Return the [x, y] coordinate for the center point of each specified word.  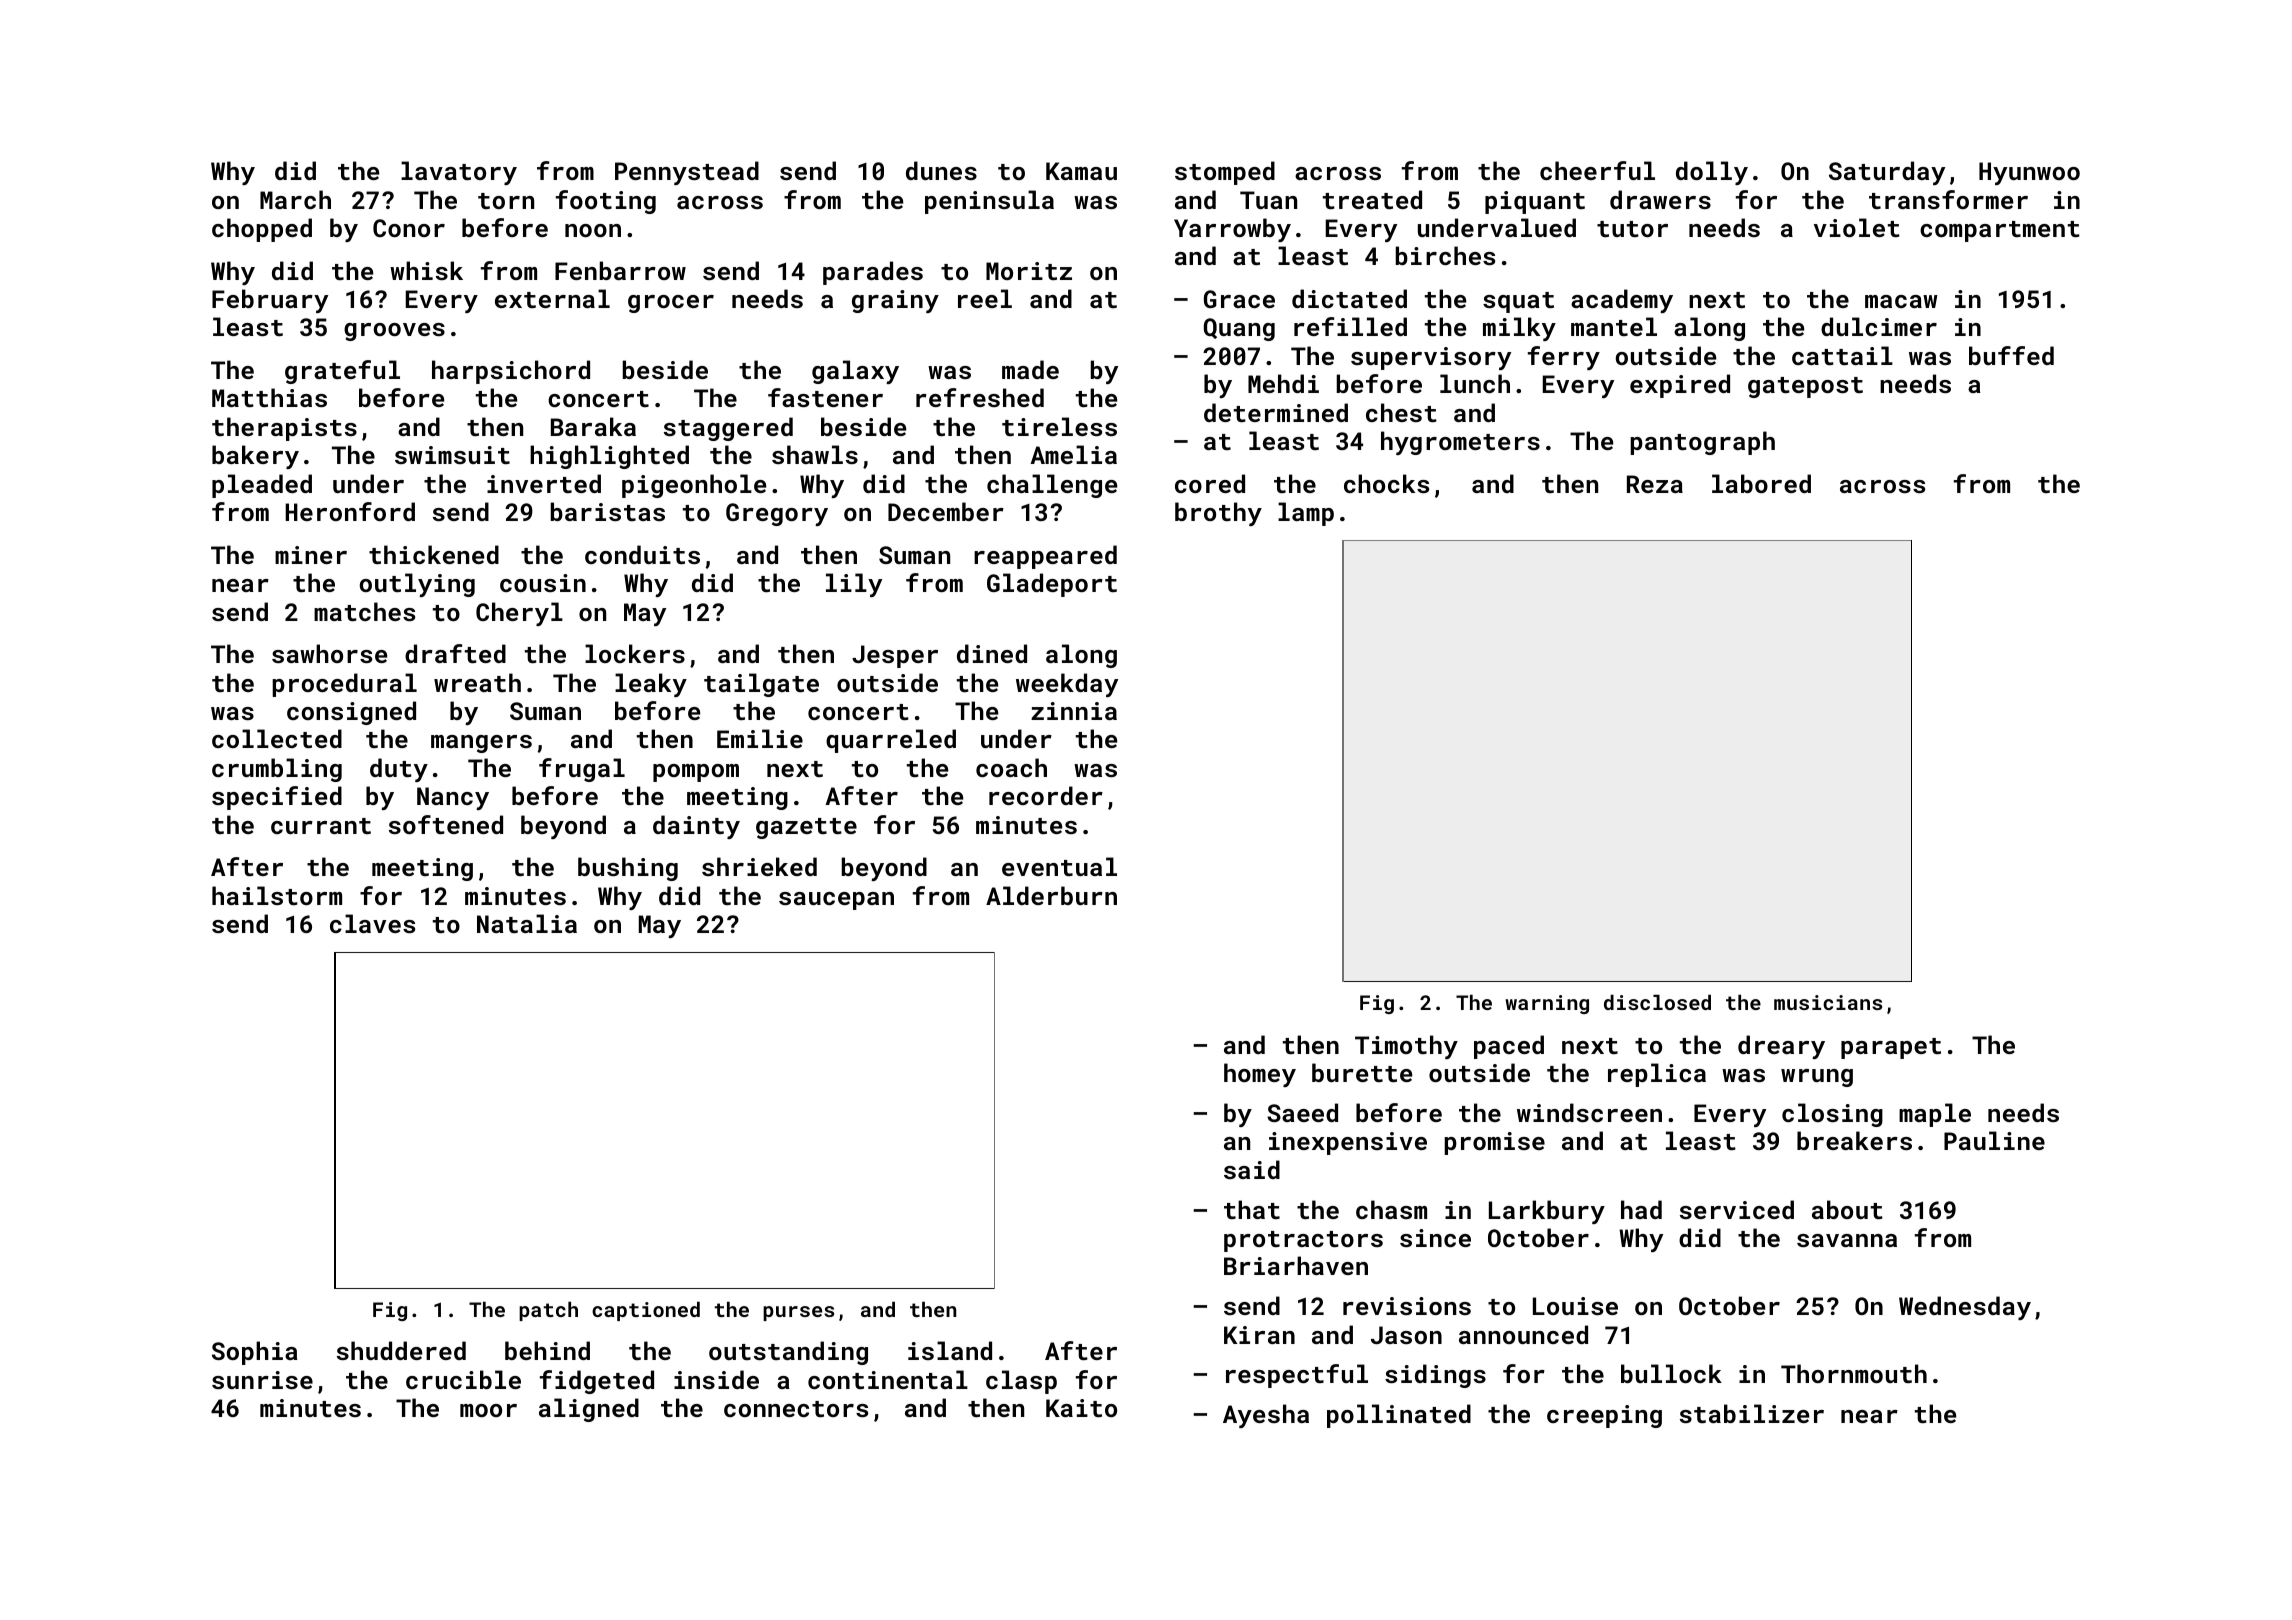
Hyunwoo [2029, 173]
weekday [1067, 685]
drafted [455, 653]
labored [1761, 483]
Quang [1239, 329]
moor [488, 1410]
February [270, 301]
